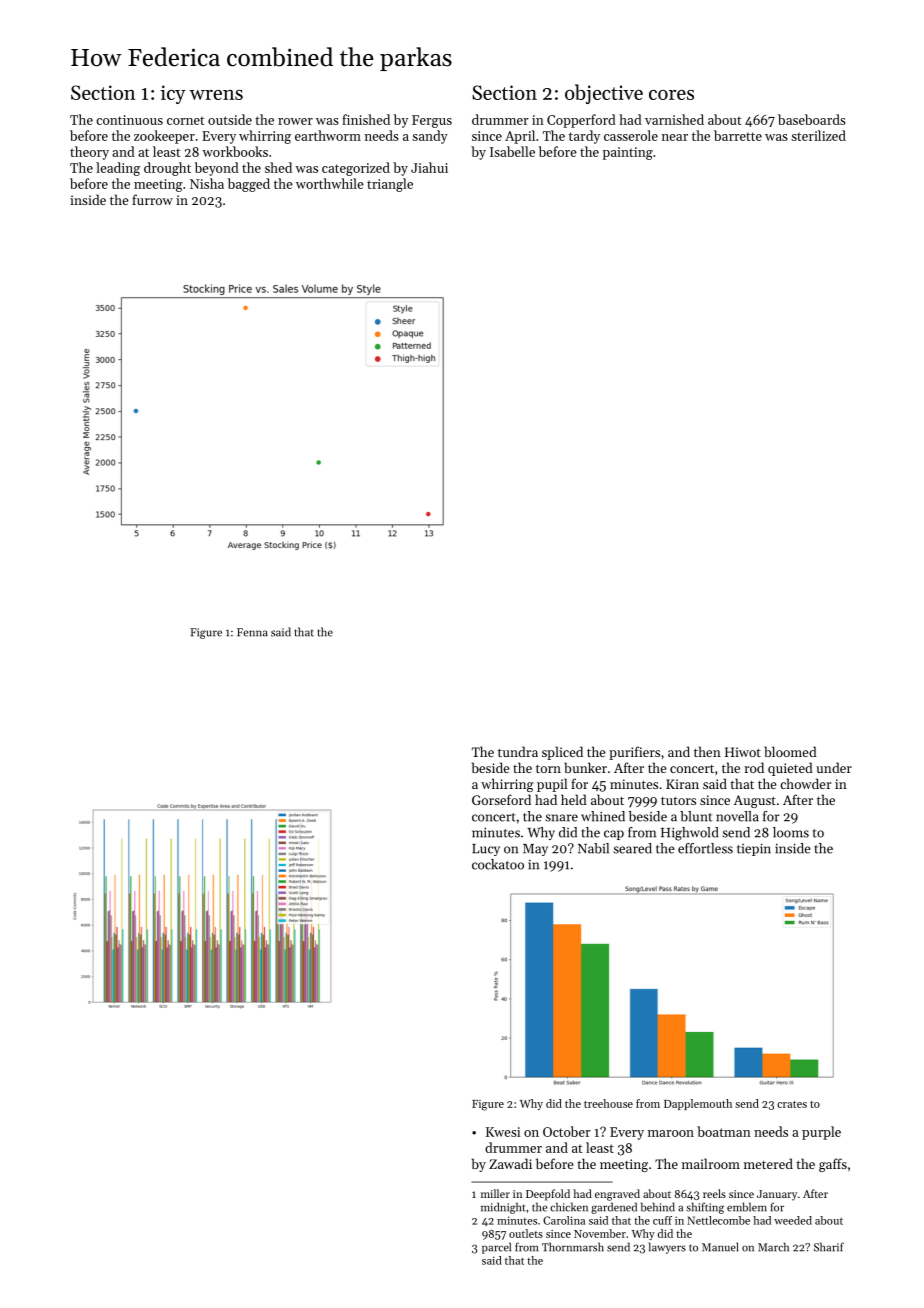 The image size is (924, 1308). Describe the element at coordinates (429, 167) in the screenshot. I see `Jiahui` at that location.
